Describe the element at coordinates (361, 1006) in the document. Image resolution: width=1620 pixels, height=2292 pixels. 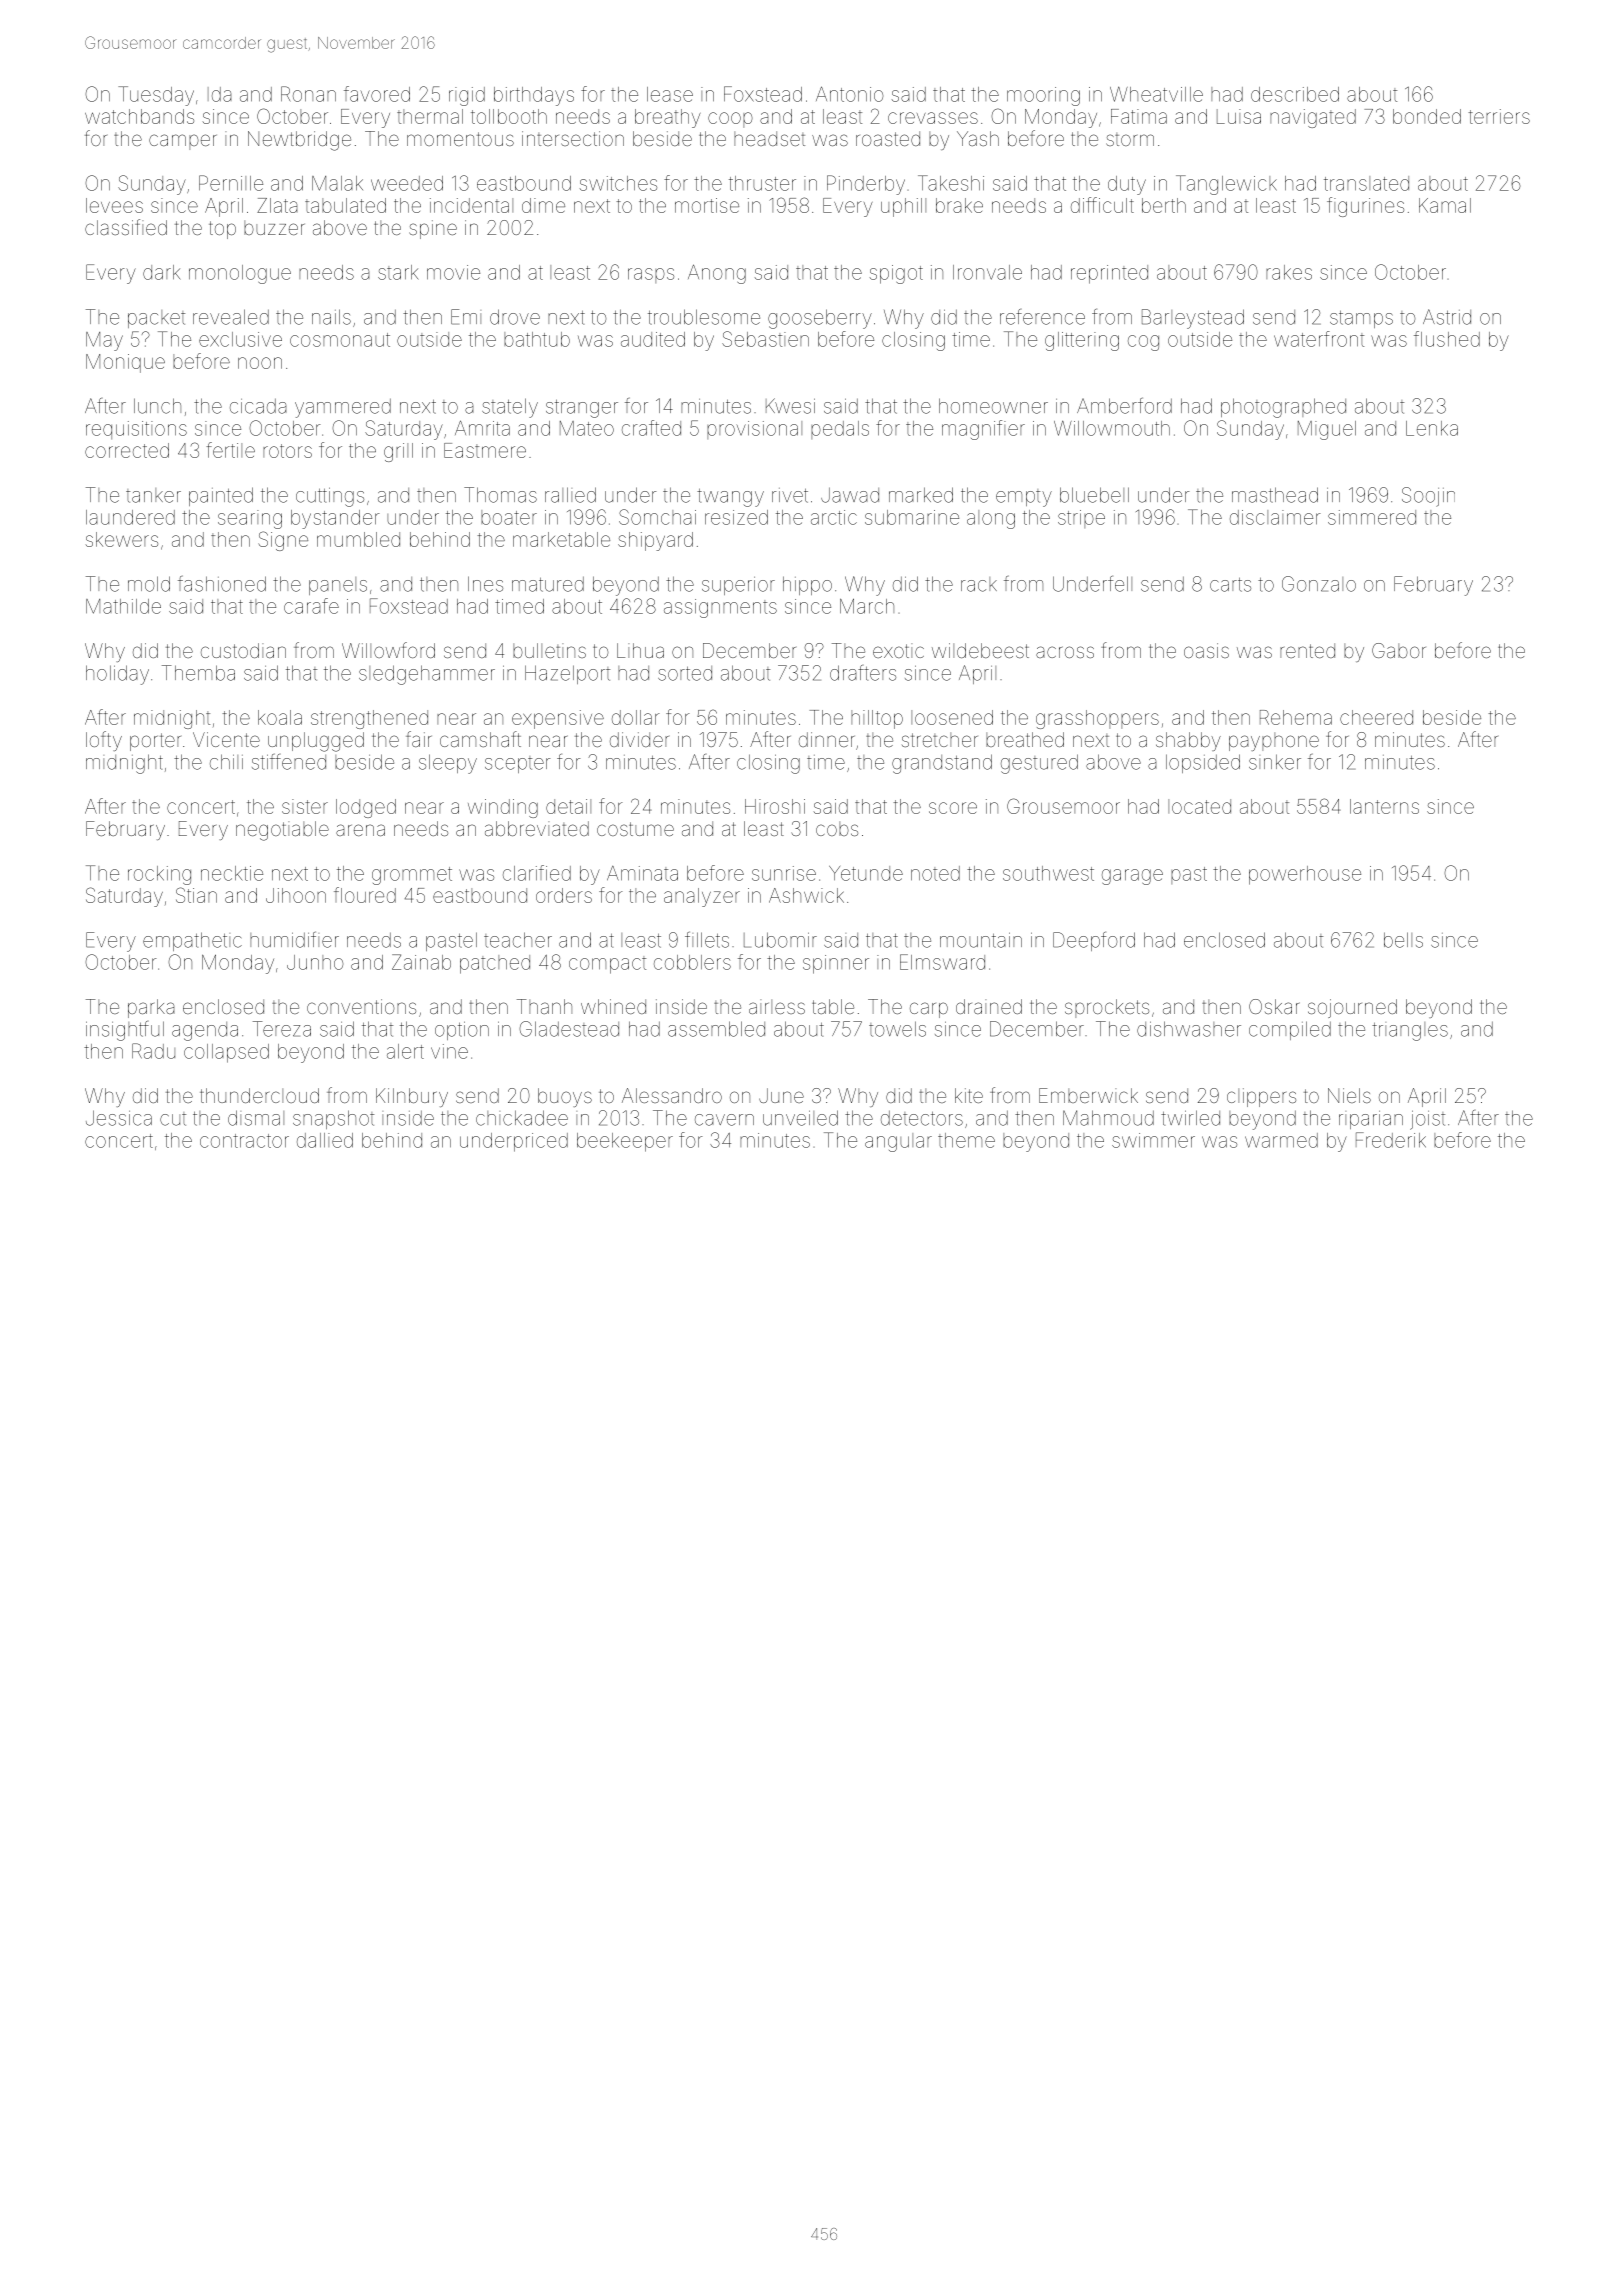
I see `conventions` at that location.
